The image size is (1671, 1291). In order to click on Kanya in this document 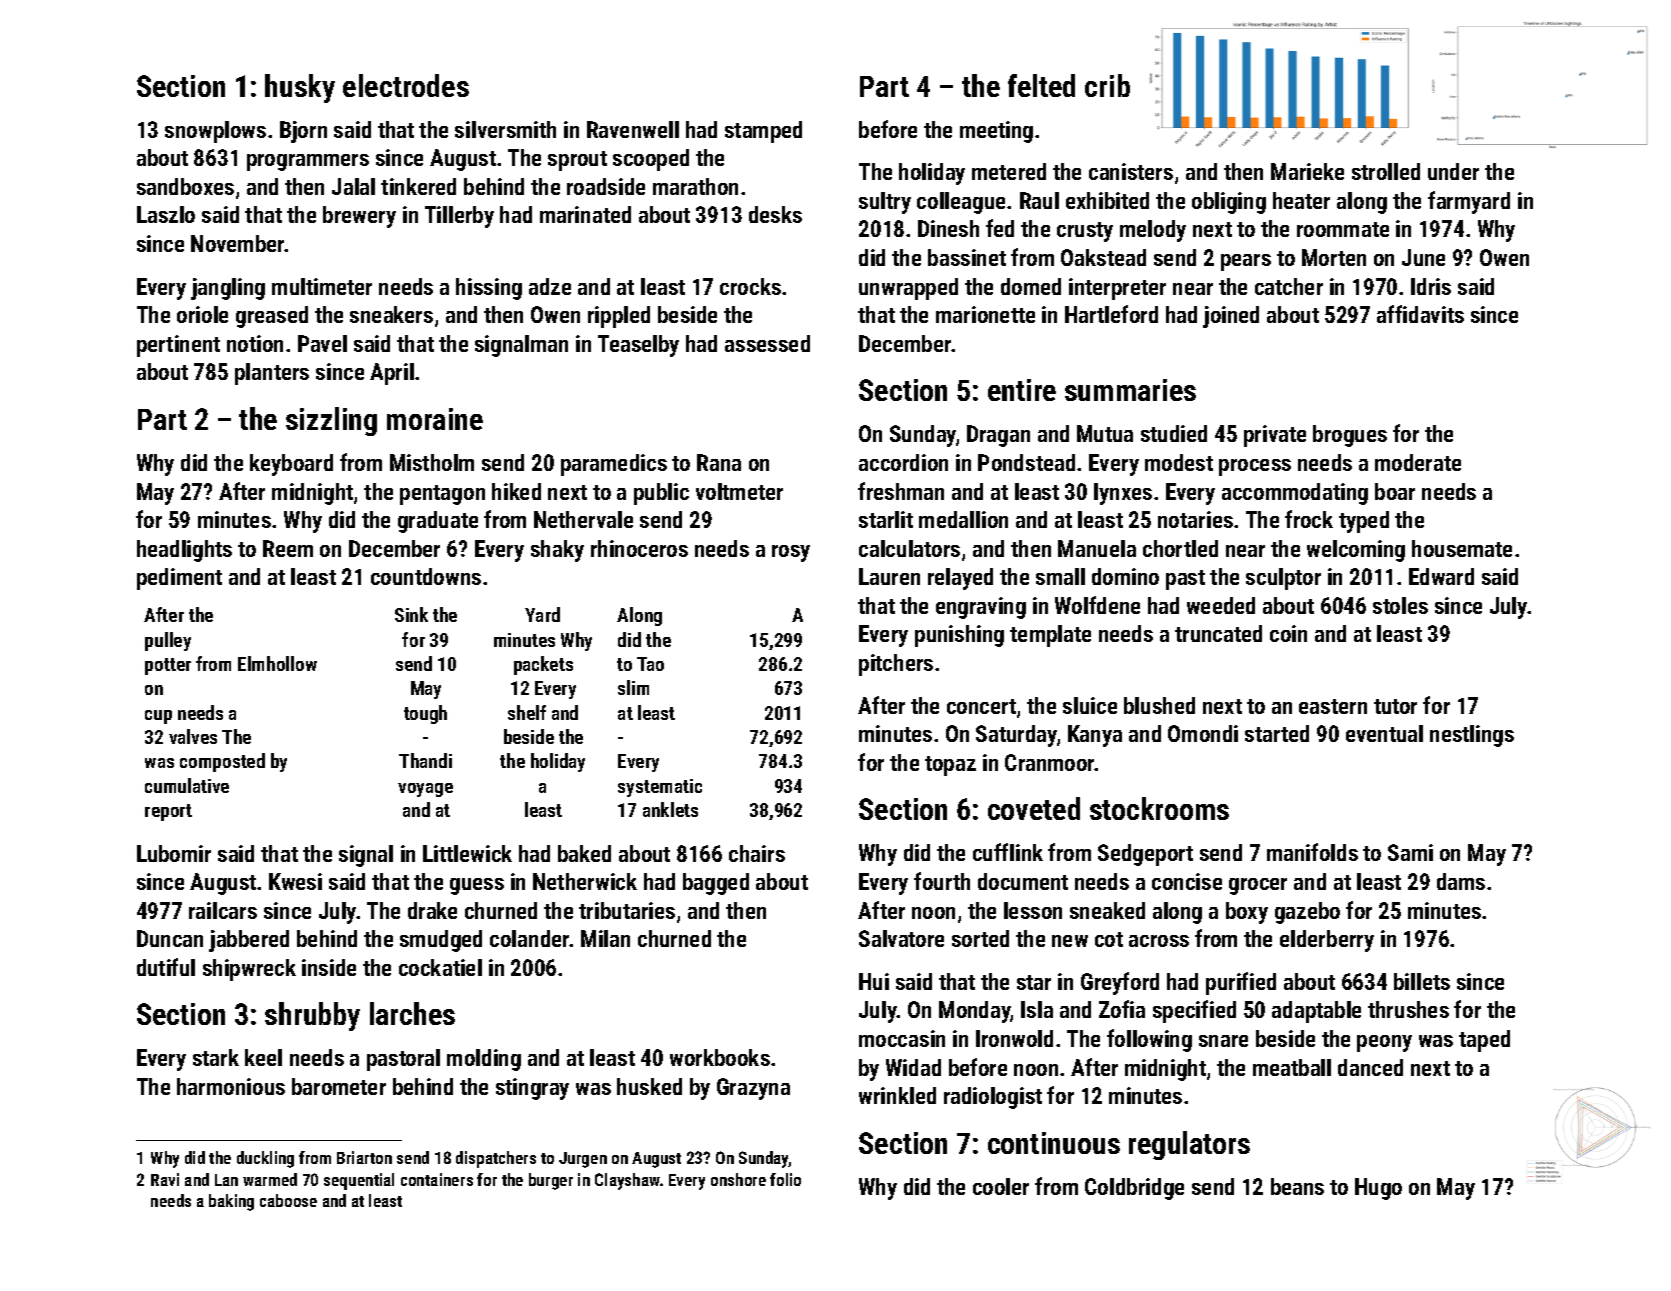, I will do `click(1095, 736)`.
